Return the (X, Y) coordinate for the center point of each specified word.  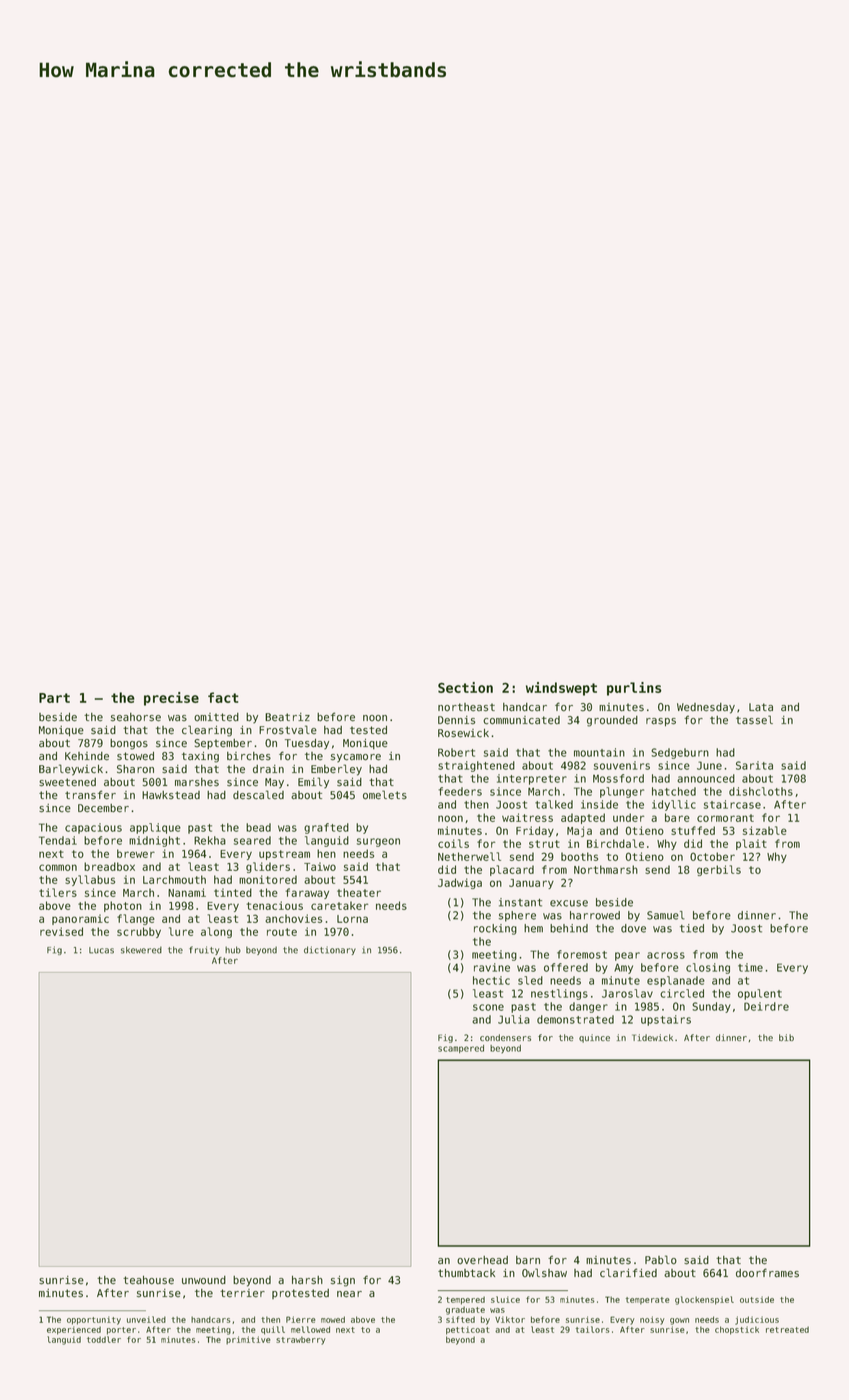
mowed (333, 1319)
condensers (505, 1037)
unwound (204, 1280)
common (58, 867)
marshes (197, 782)
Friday (535, 831)
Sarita (754, 765)
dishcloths (761, 791)
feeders (460, 791)
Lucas (101, 950)
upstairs (666, 1020)
